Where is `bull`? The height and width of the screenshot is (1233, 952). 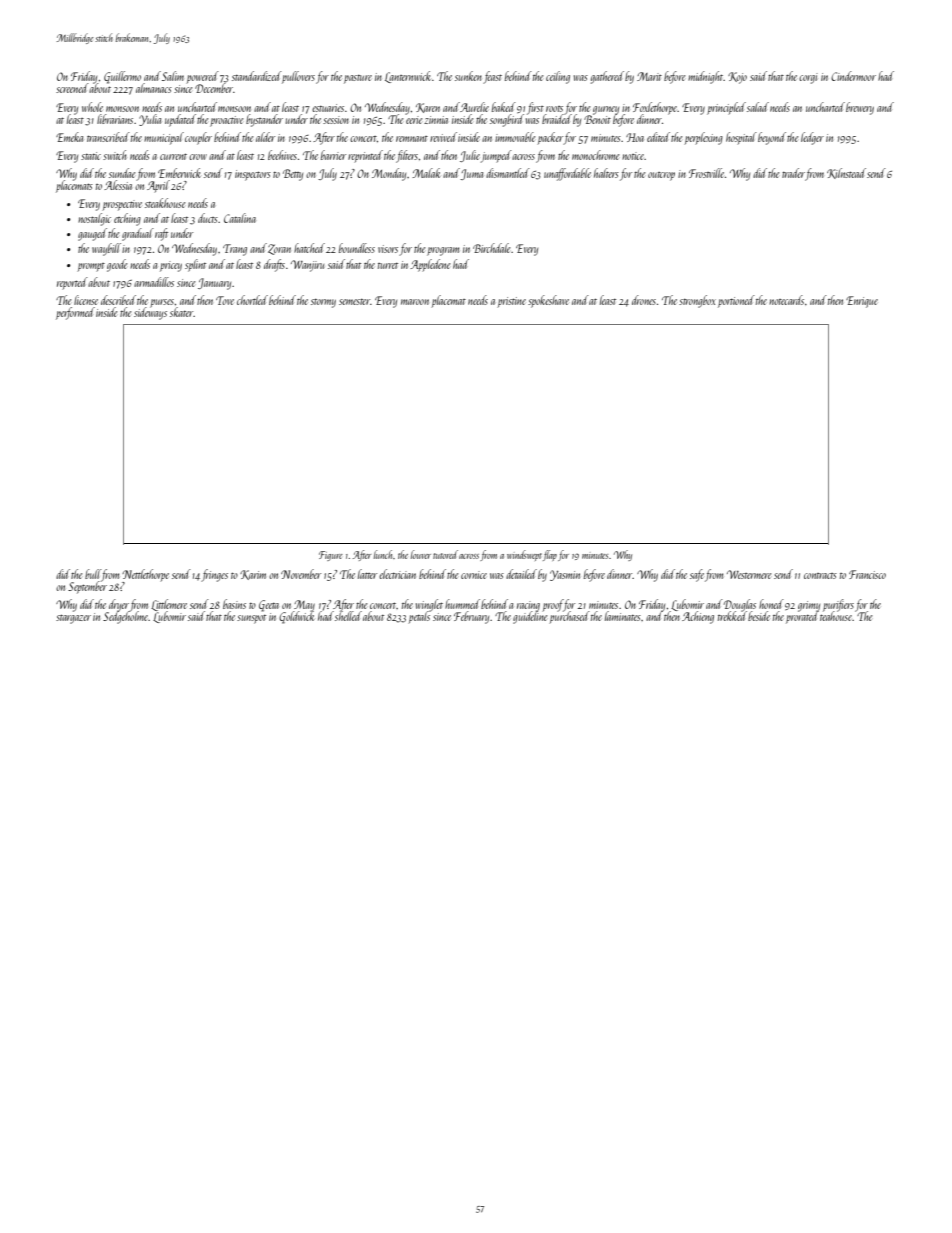
bull is located at coordinates (93, 574).
